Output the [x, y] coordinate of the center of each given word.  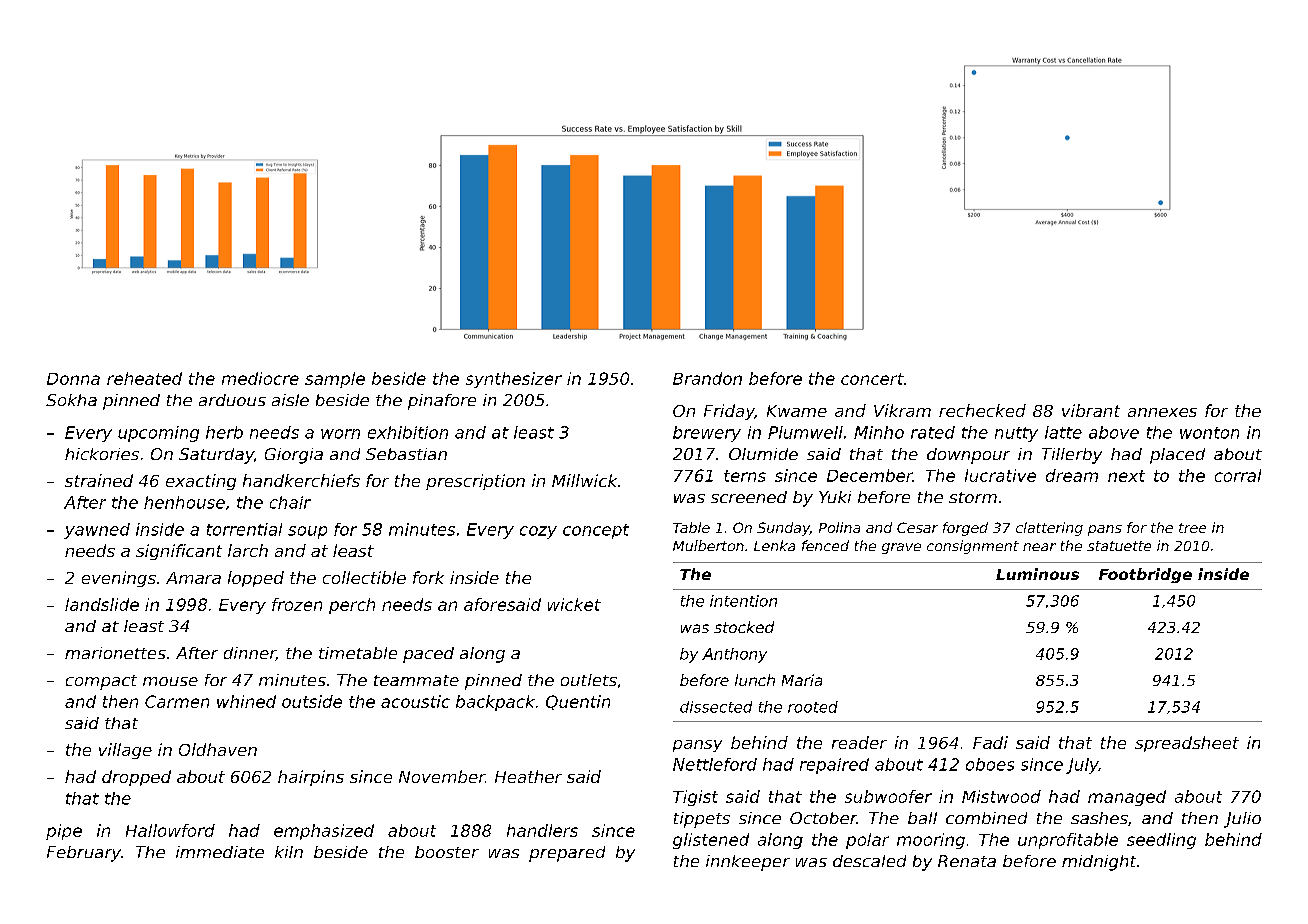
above [1114, 432]
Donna [73, 379]
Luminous [1037, 574]
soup [307, 532]
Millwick [584, 480]
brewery [707, 434]
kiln [289, 852]
